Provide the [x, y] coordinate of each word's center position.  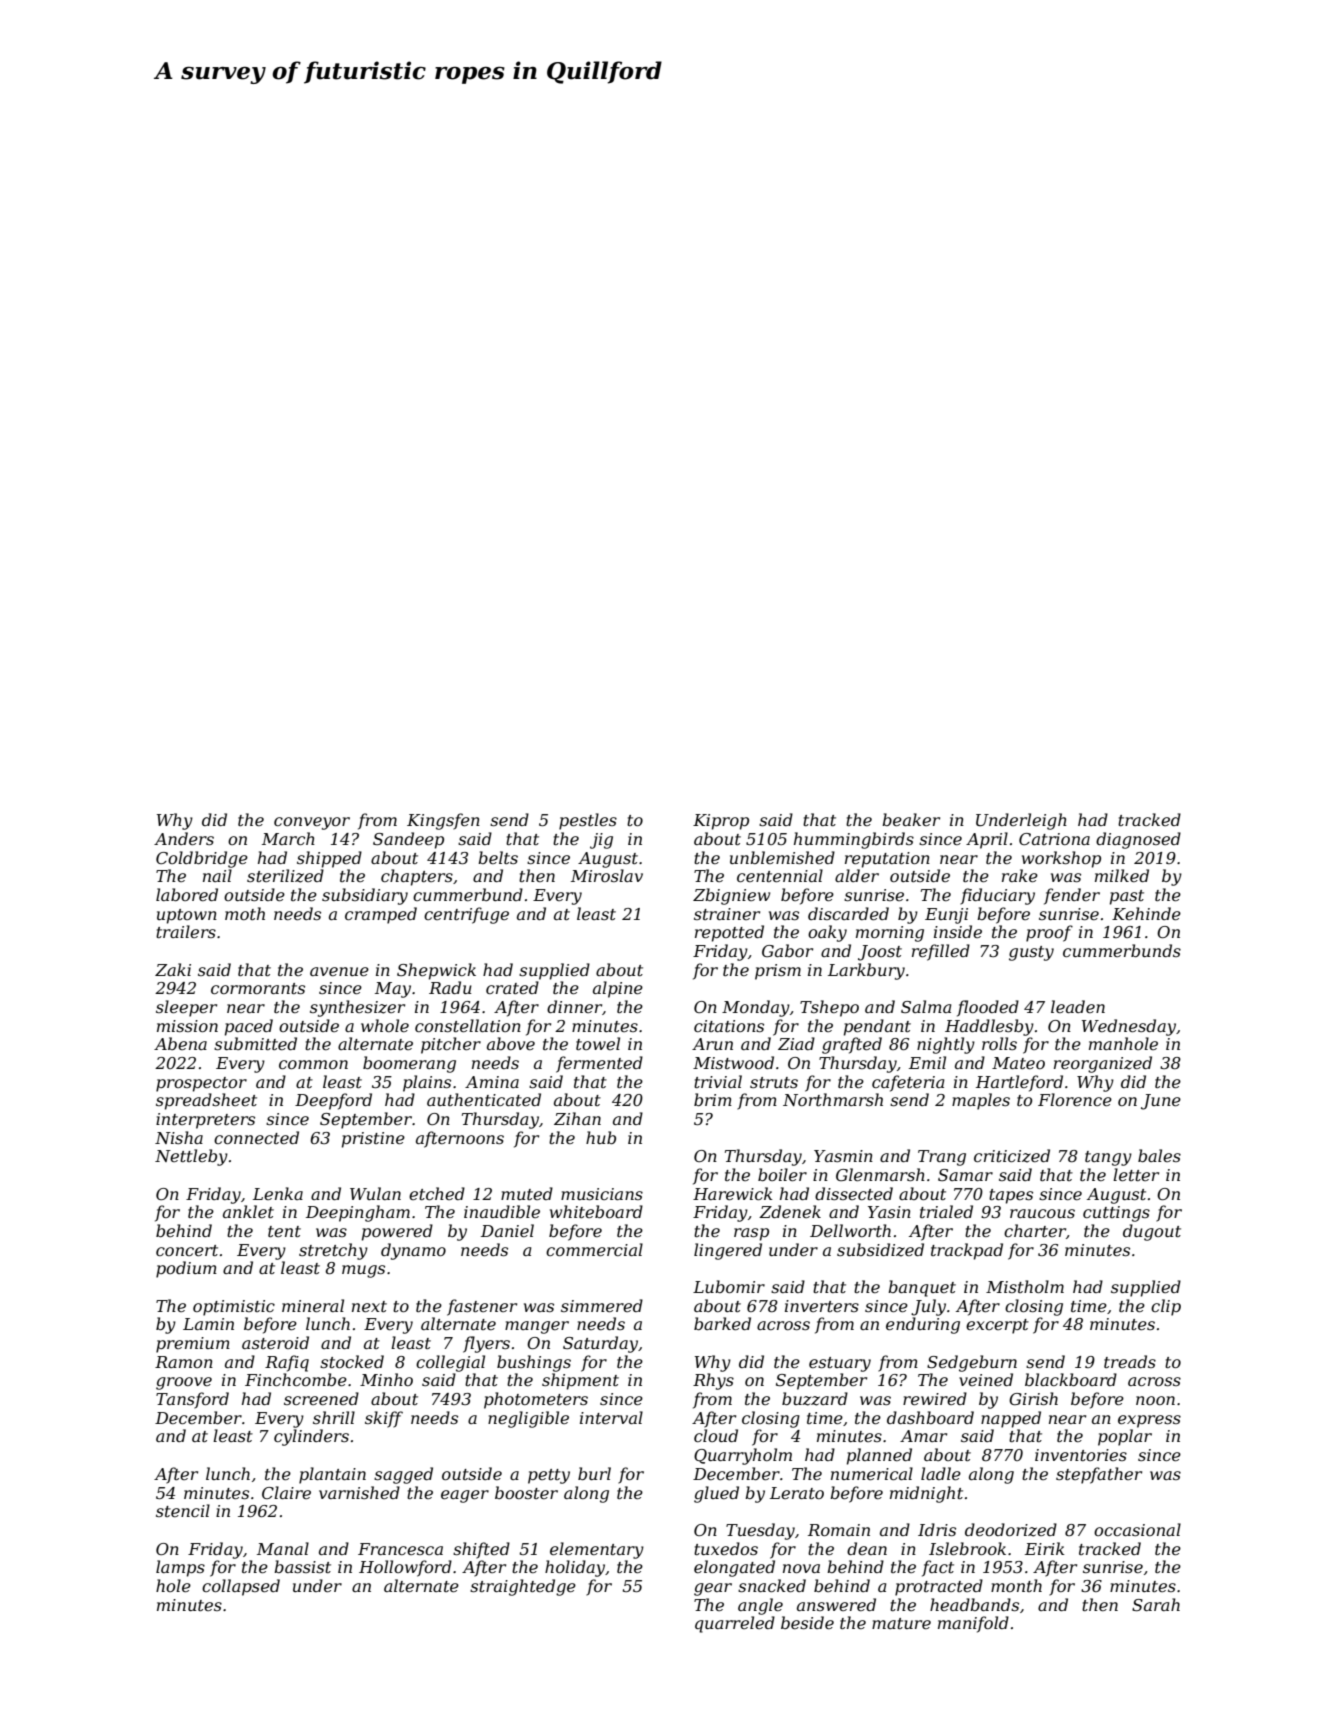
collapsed [241, 1587]
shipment [580, 1381]
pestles [588, 821]
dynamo [413, 1251]
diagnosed [1138, 840]
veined [986, 1379]
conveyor [312, 823]
